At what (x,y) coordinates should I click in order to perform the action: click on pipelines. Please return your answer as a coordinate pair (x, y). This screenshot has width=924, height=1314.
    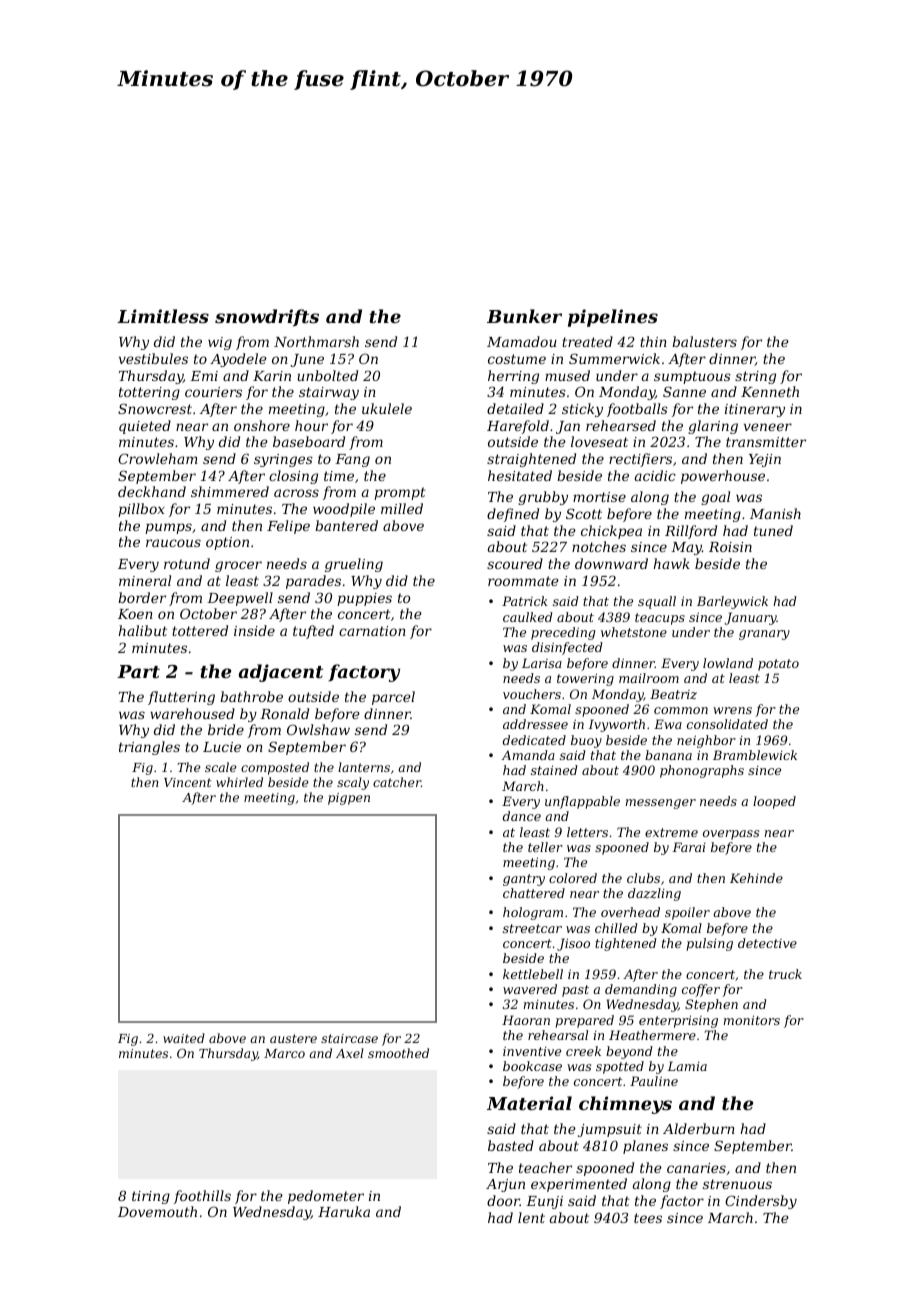
    Looking at the image, I should click on (613, 318).
